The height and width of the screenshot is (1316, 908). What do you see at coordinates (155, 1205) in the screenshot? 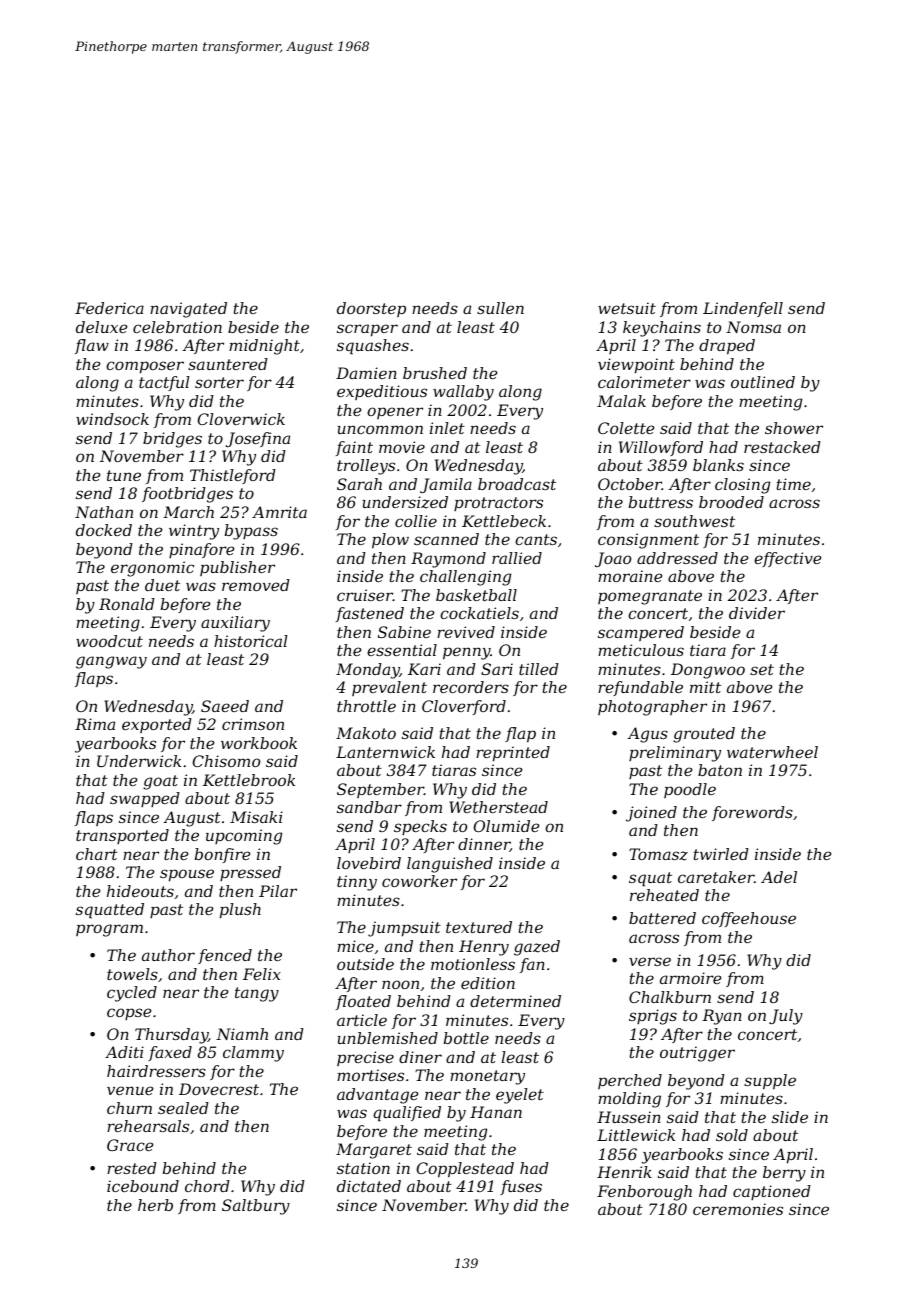
I see `herb` at bounding box center [155, 1205].
